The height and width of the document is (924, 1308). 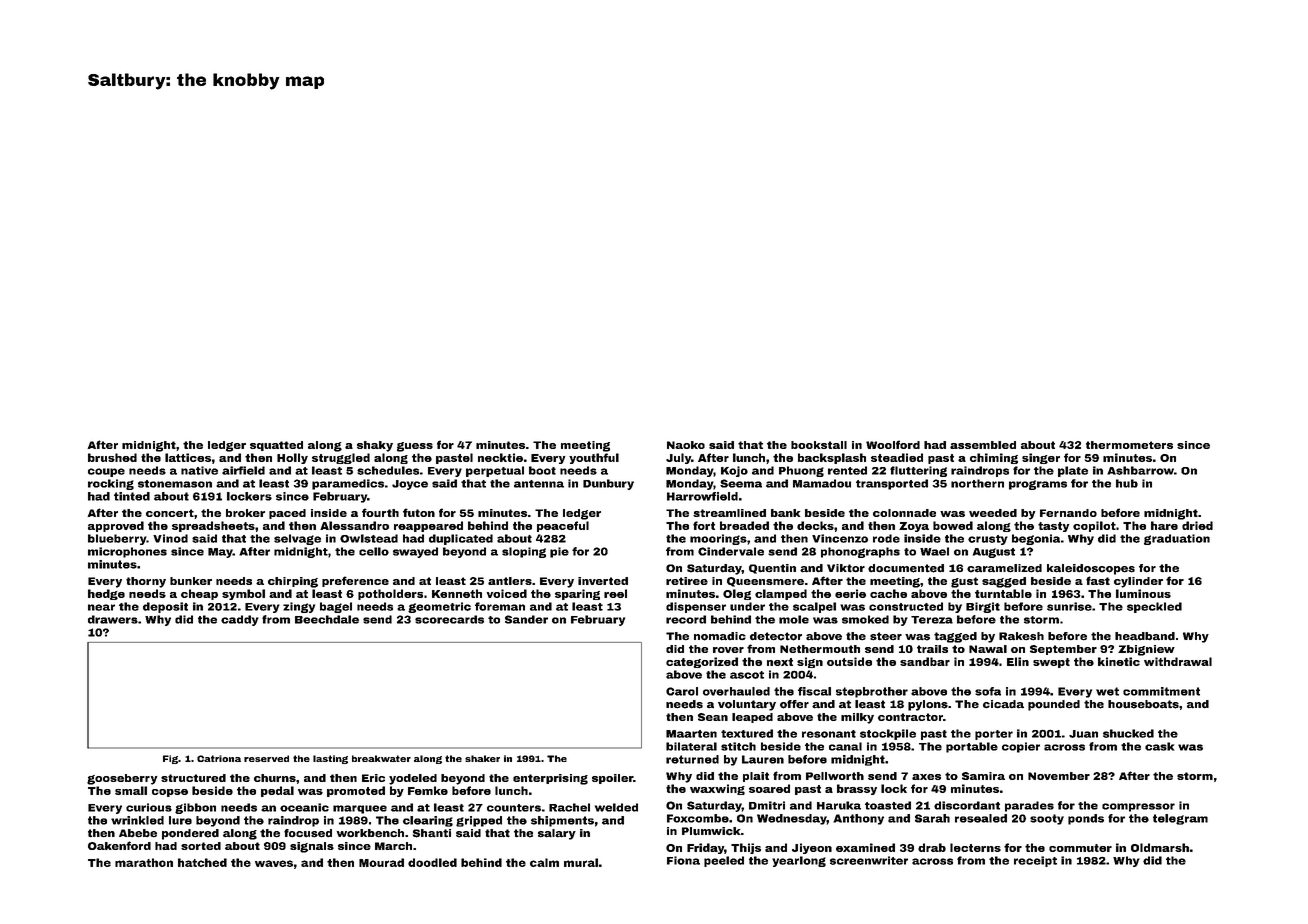 What do you see at coordinates (1129, 445) in the document?
I see `thermometers` at bounding box center [1129, 445].
